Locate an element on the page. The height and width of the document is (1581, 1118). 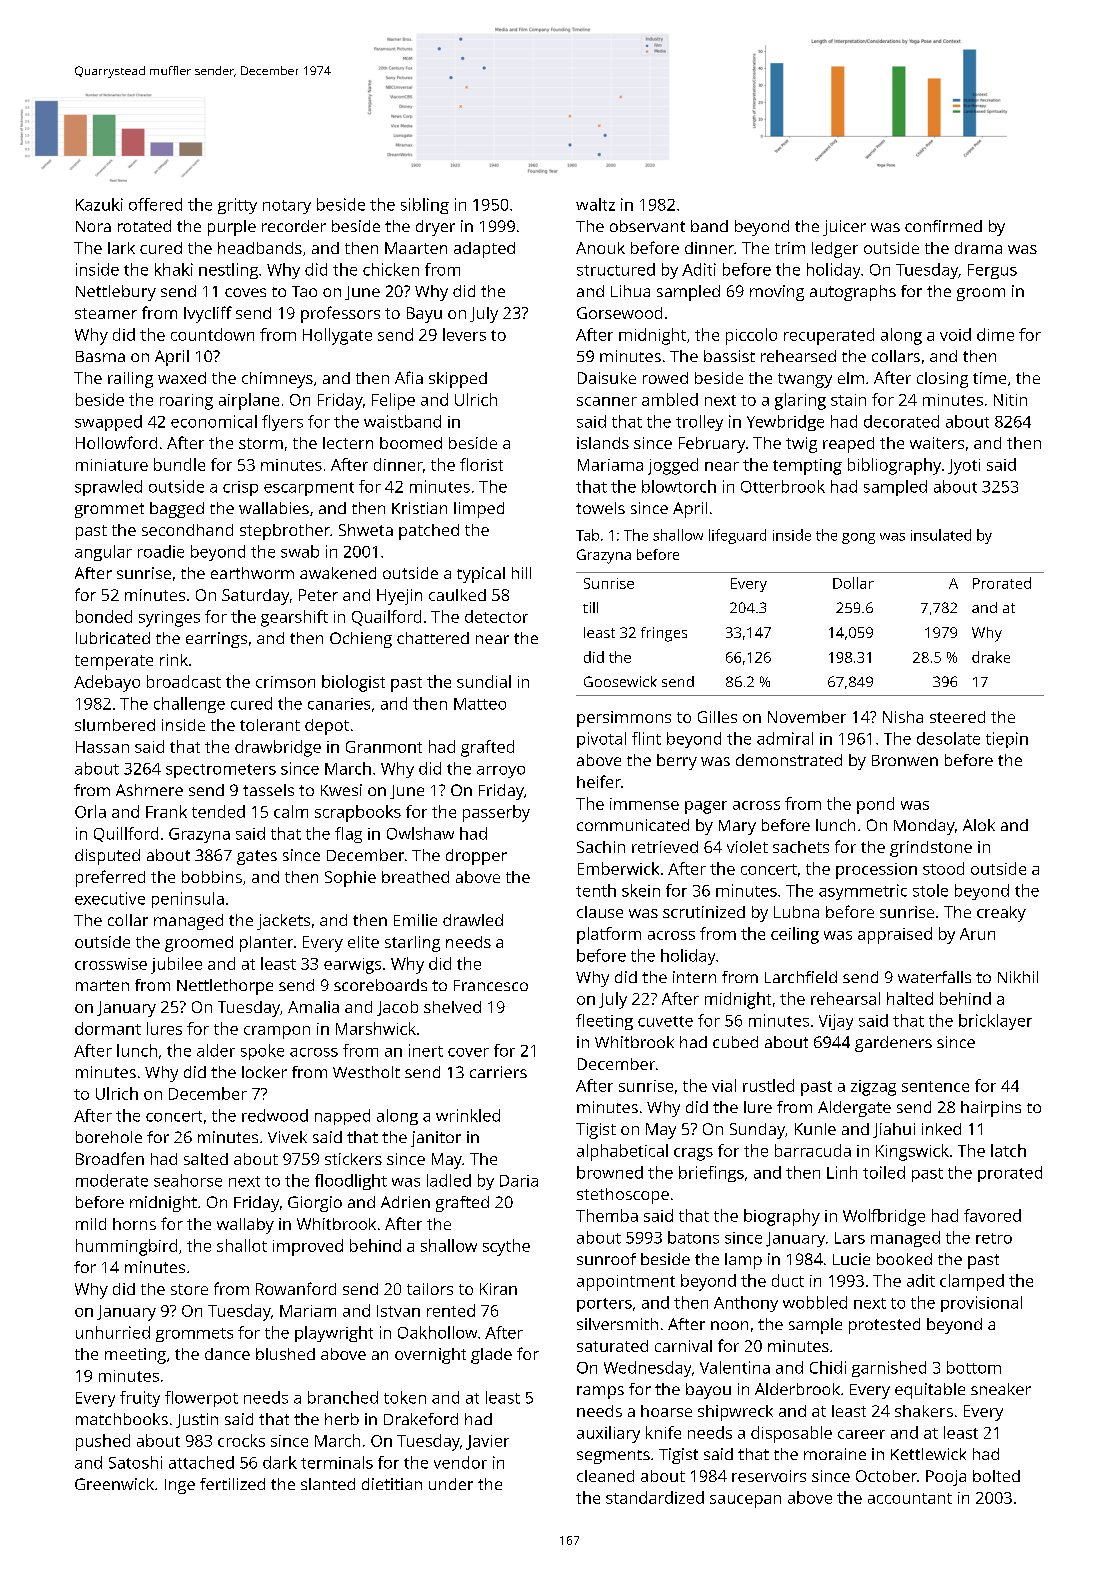
insulated is located at coordinates (941, 535).
